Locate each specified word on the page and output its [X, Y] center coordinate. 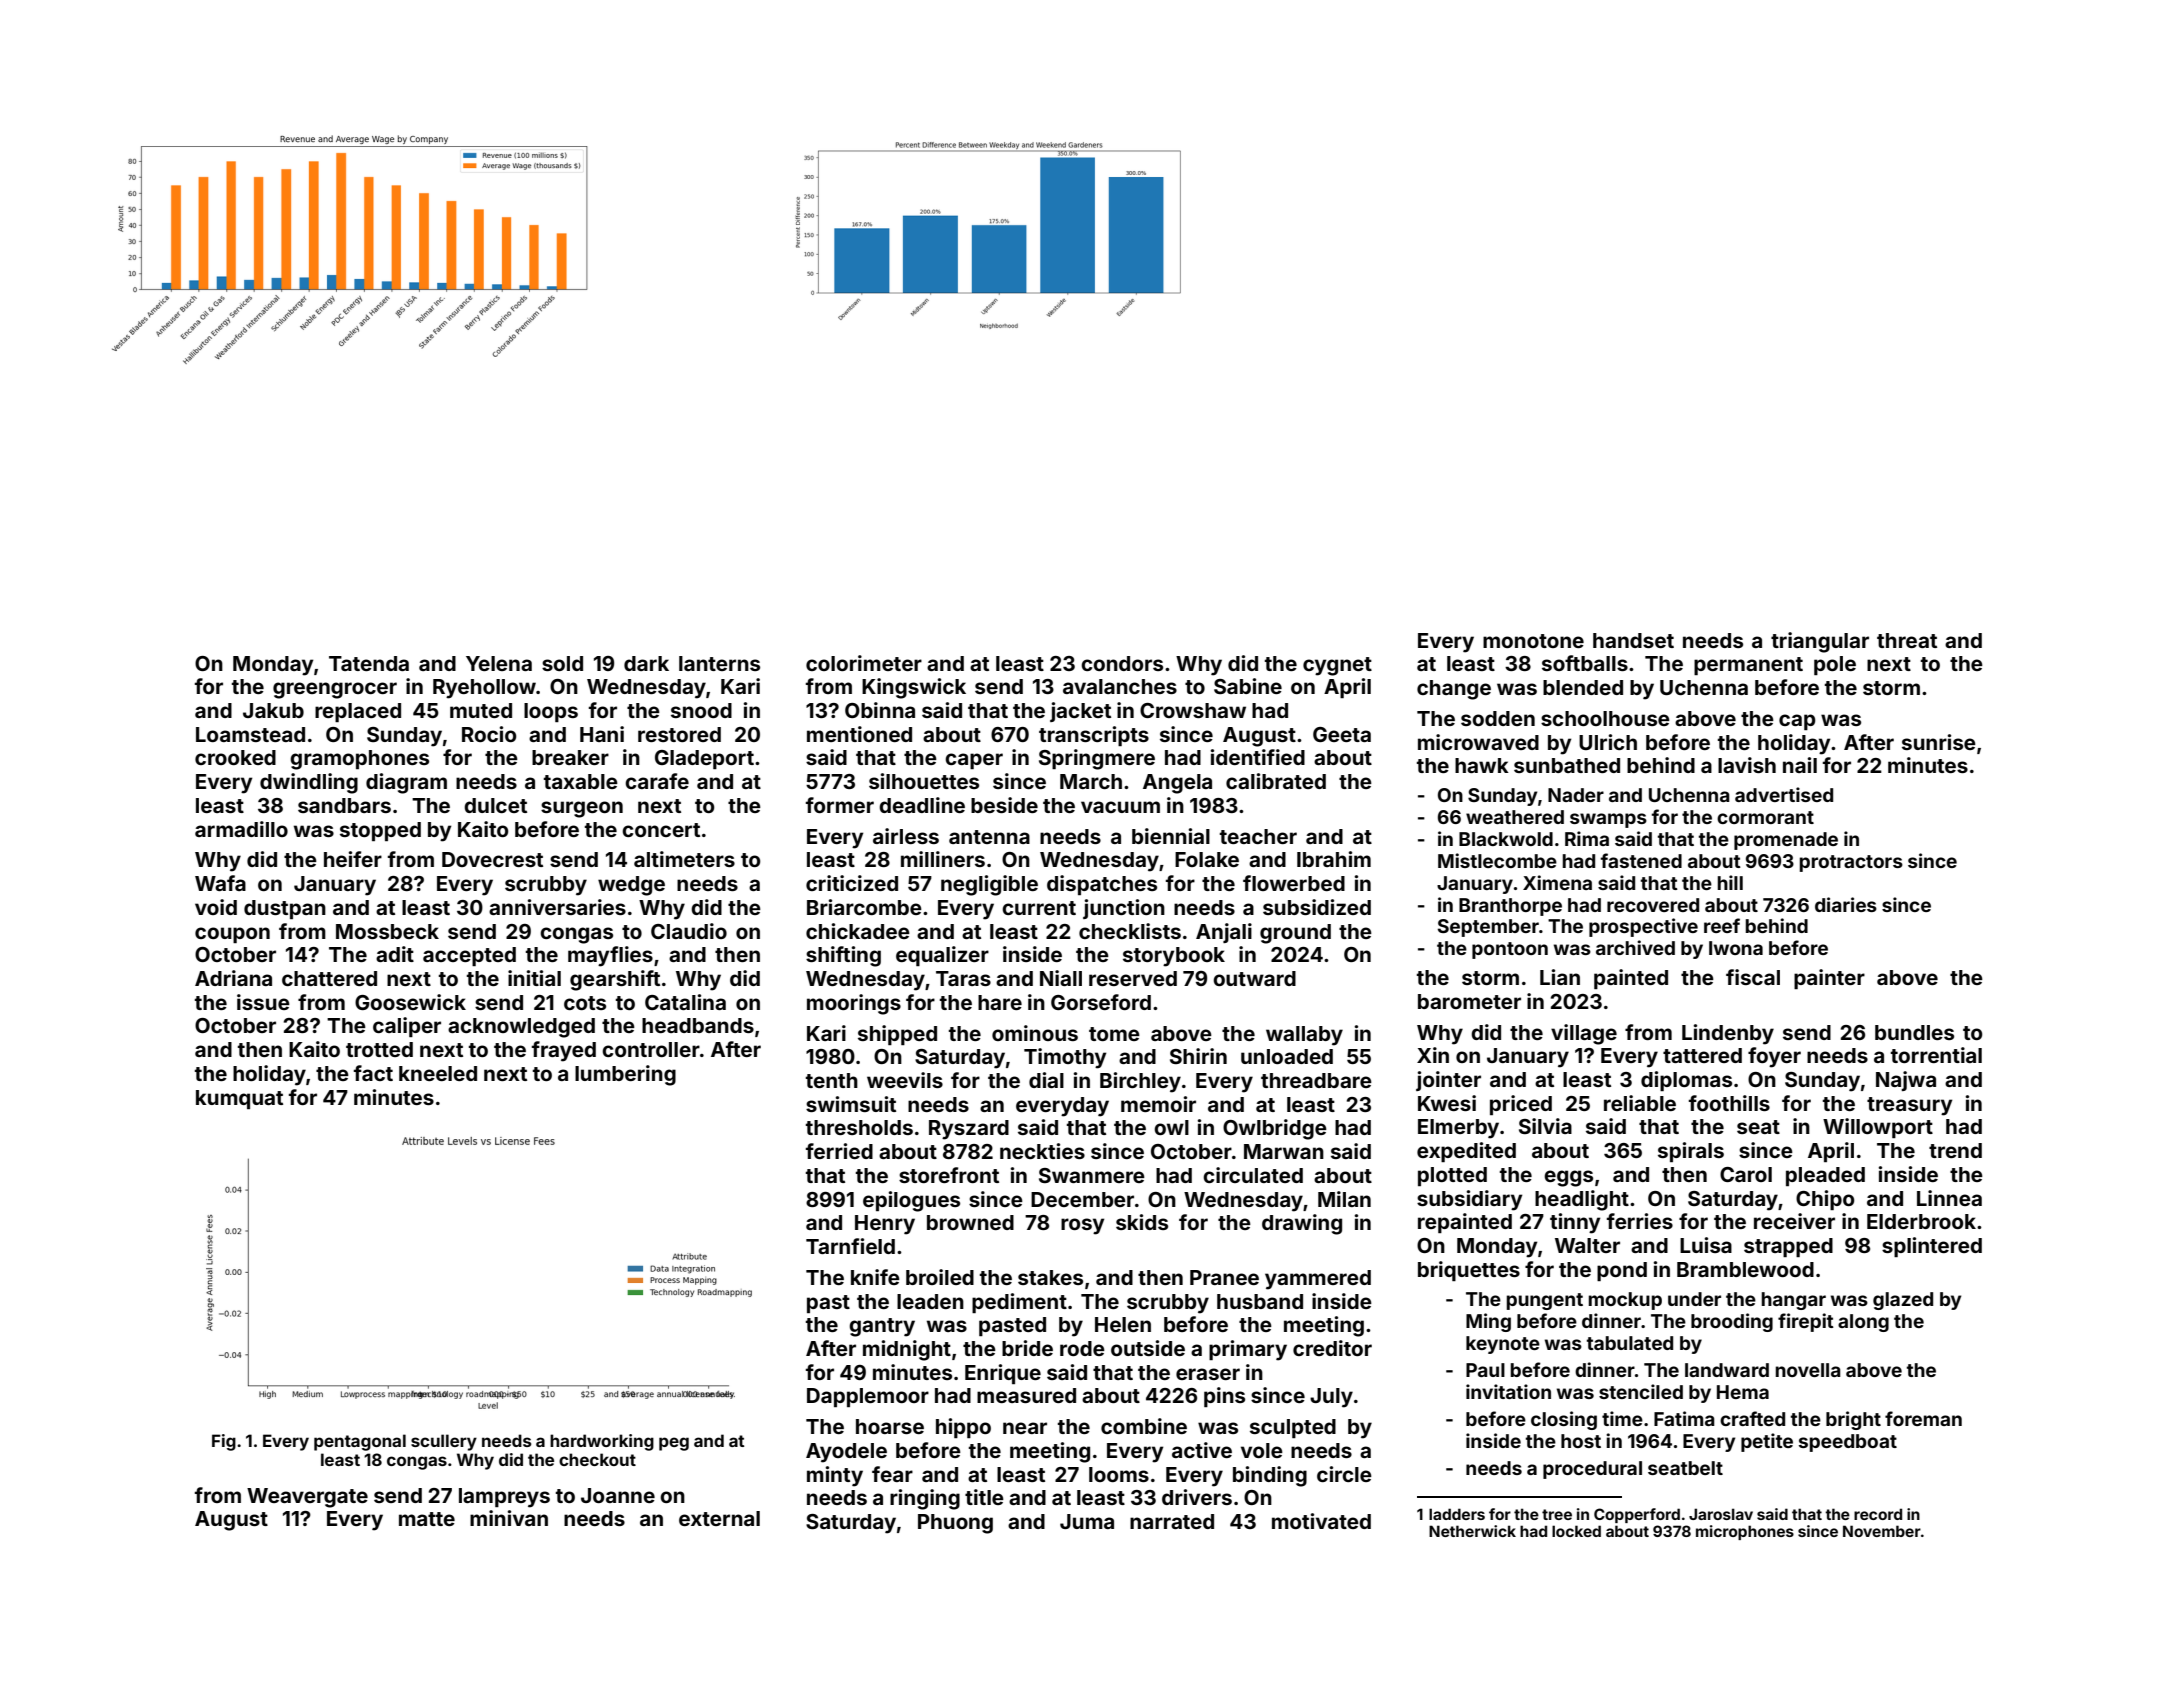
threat [1907, 640]
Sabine [1248, 686]
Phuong [955, 1524]
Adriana [233, 978]
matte [427, 1519]
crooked [235, 757]
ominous [1035, 1033]
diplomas [1686, 1081]
